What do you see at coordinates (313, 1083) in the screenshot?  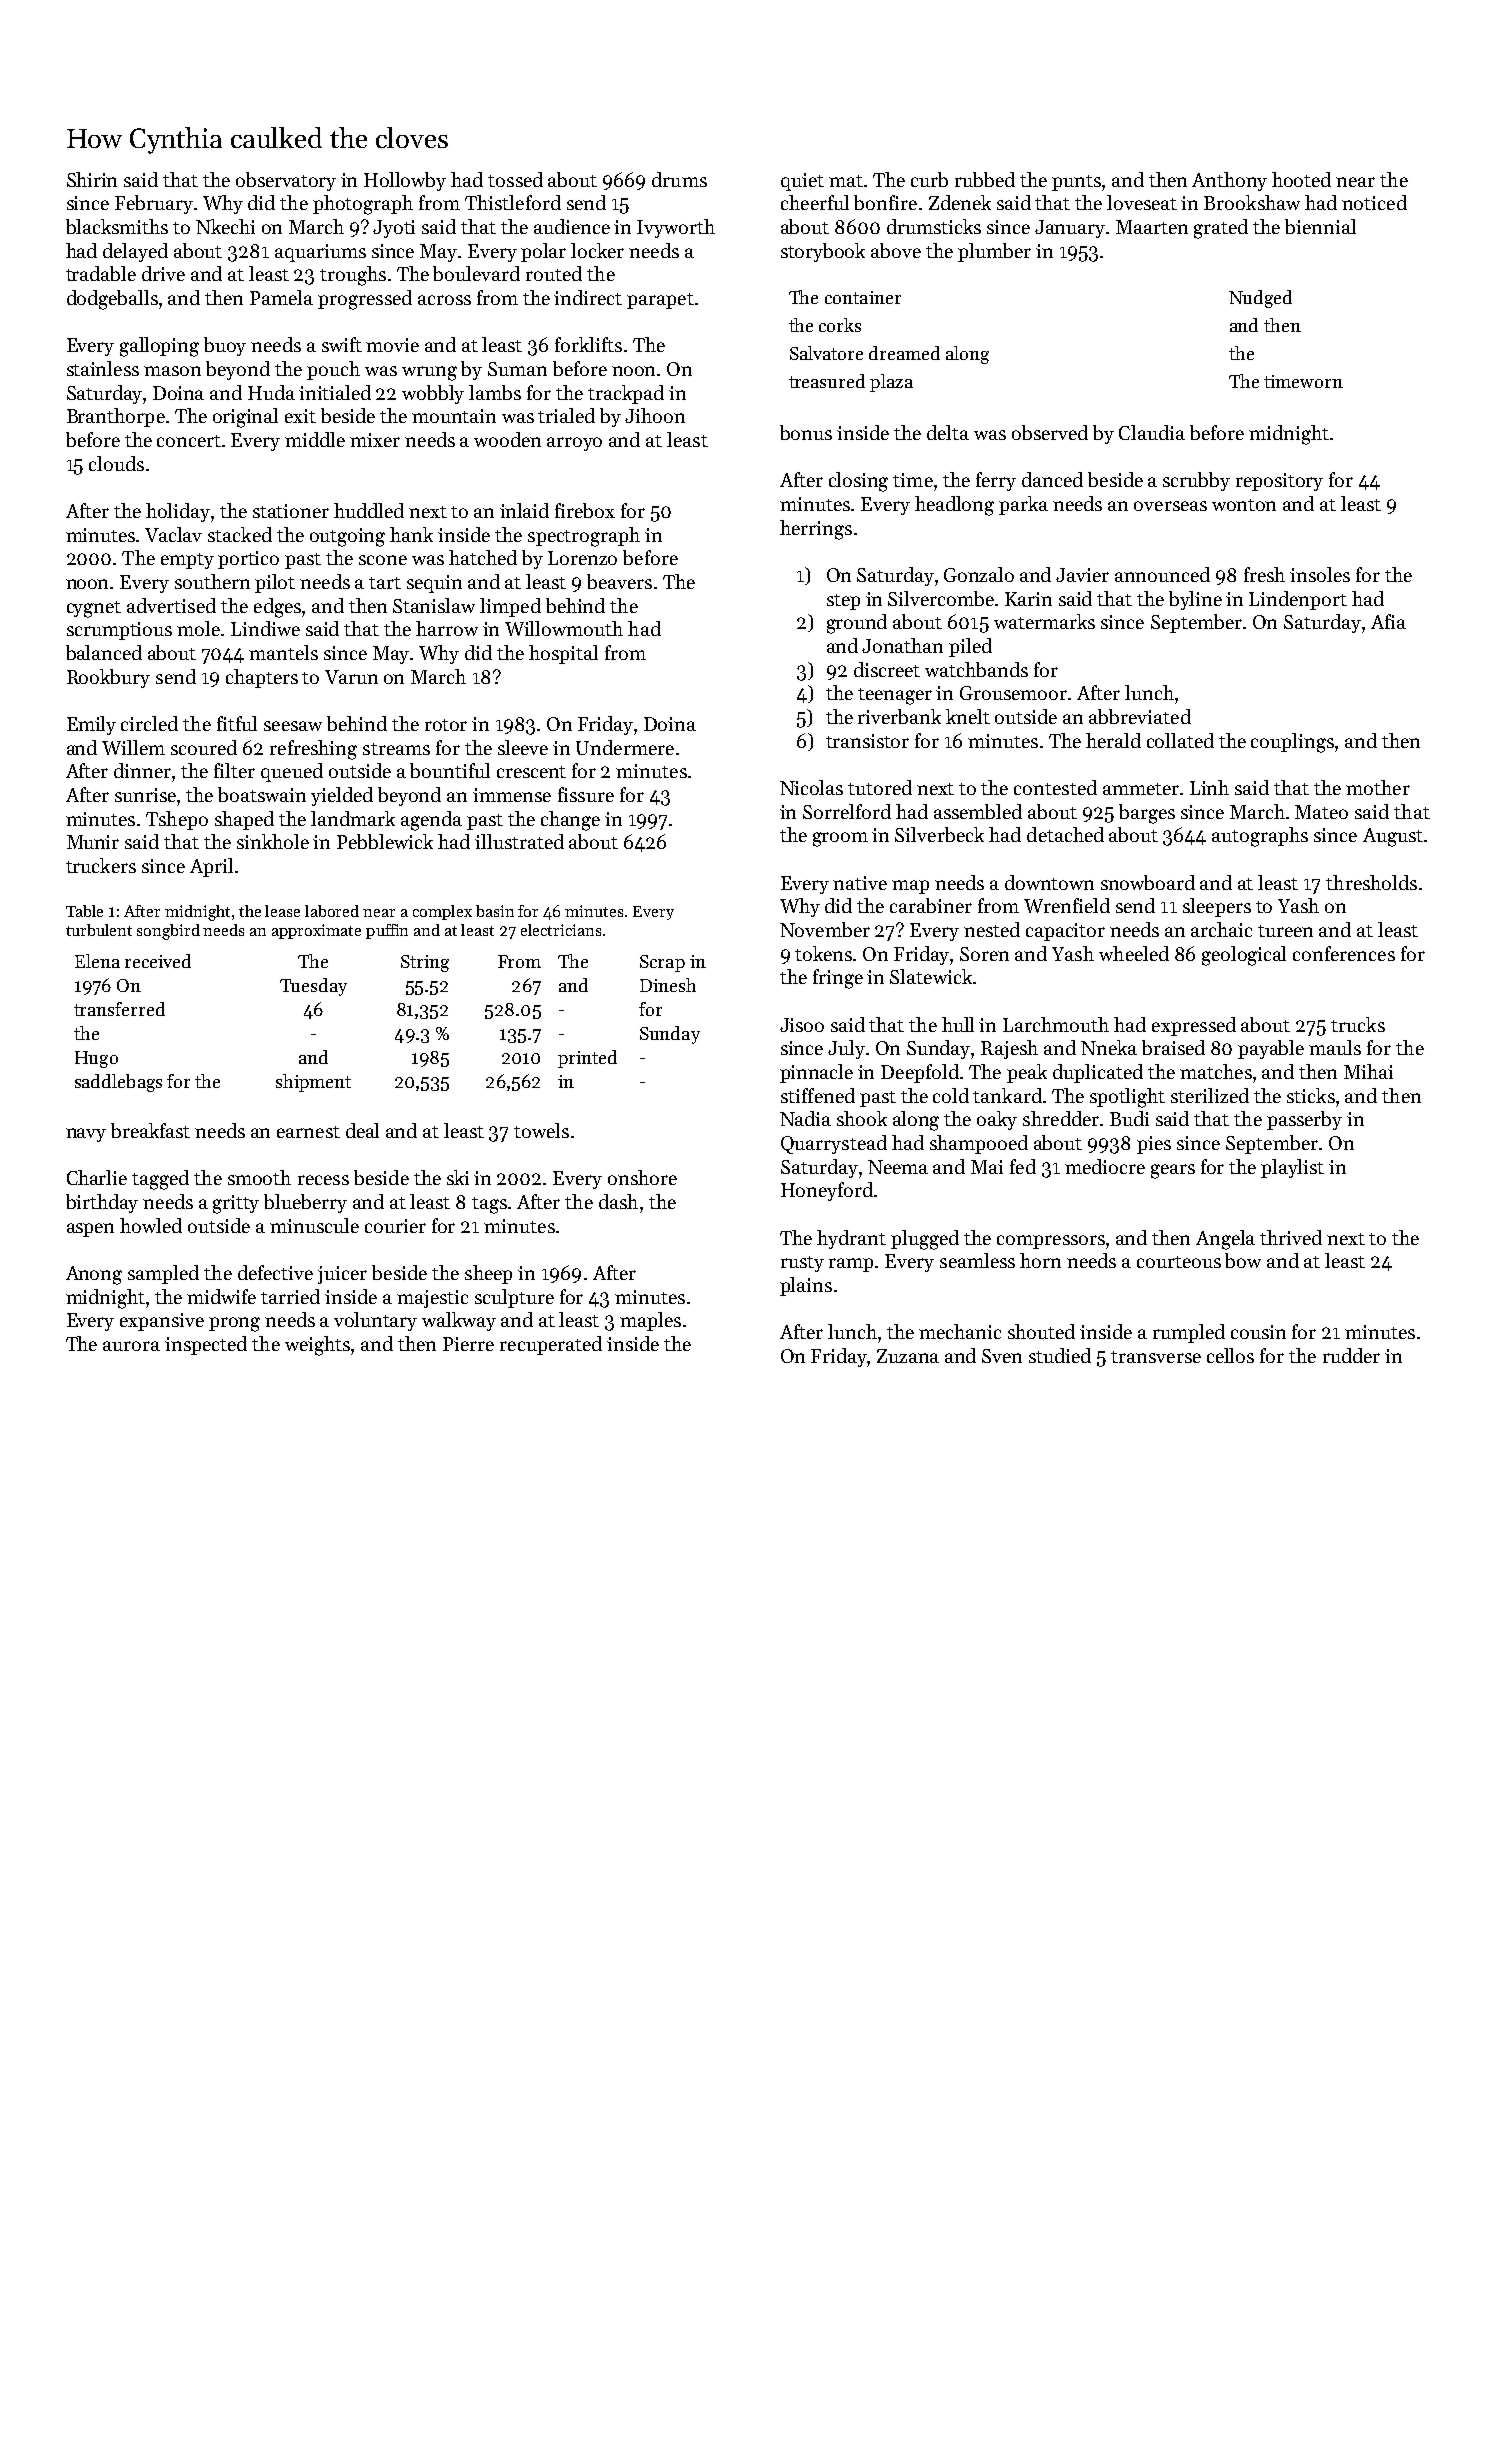 I see `shipment` at bounding box center [313, 1083].
